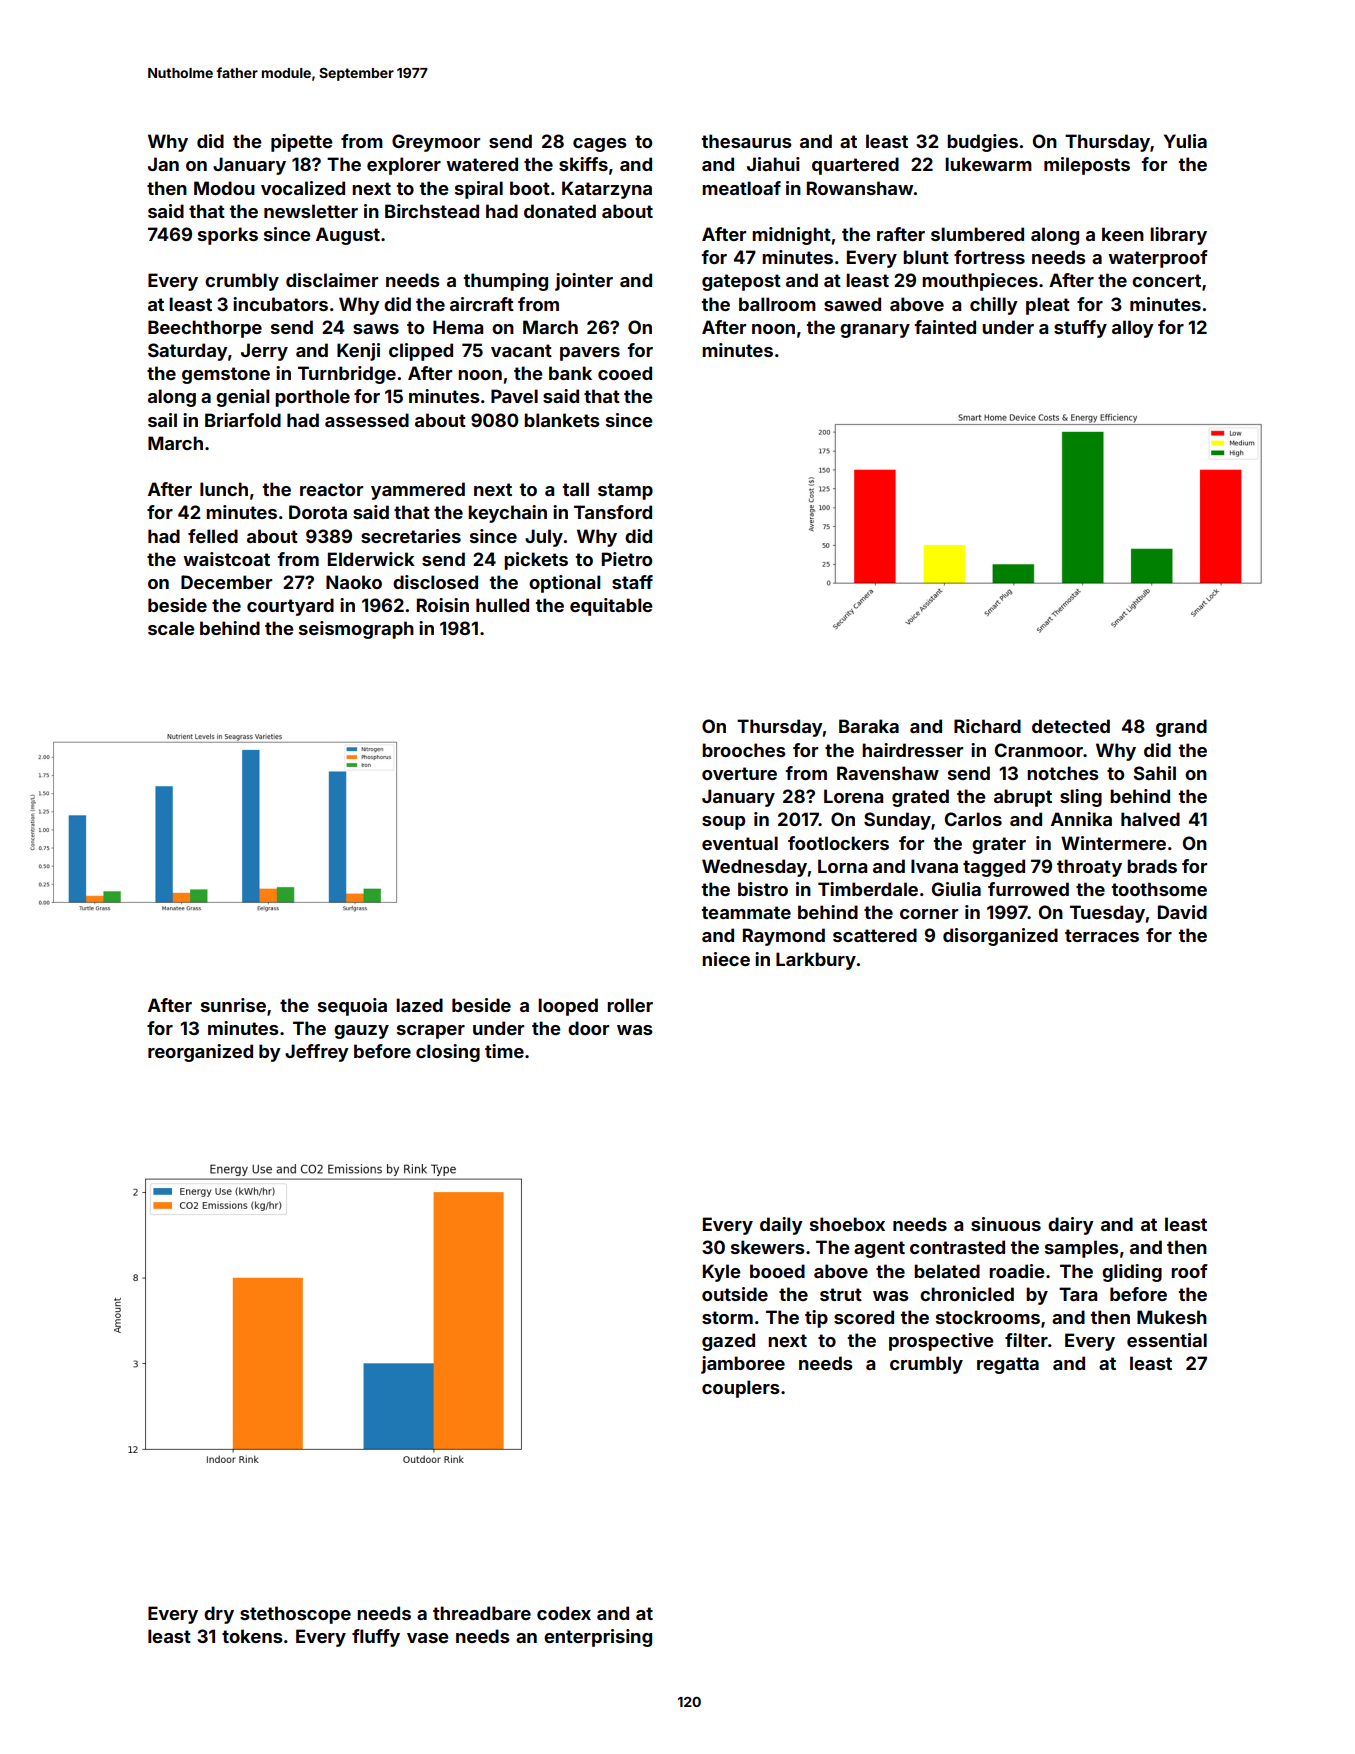 The width and height of the image is (1355, 1754). What do you see at coordinates (171, 628) in the image?
I see `scale` at bounding box center [171, 628].
